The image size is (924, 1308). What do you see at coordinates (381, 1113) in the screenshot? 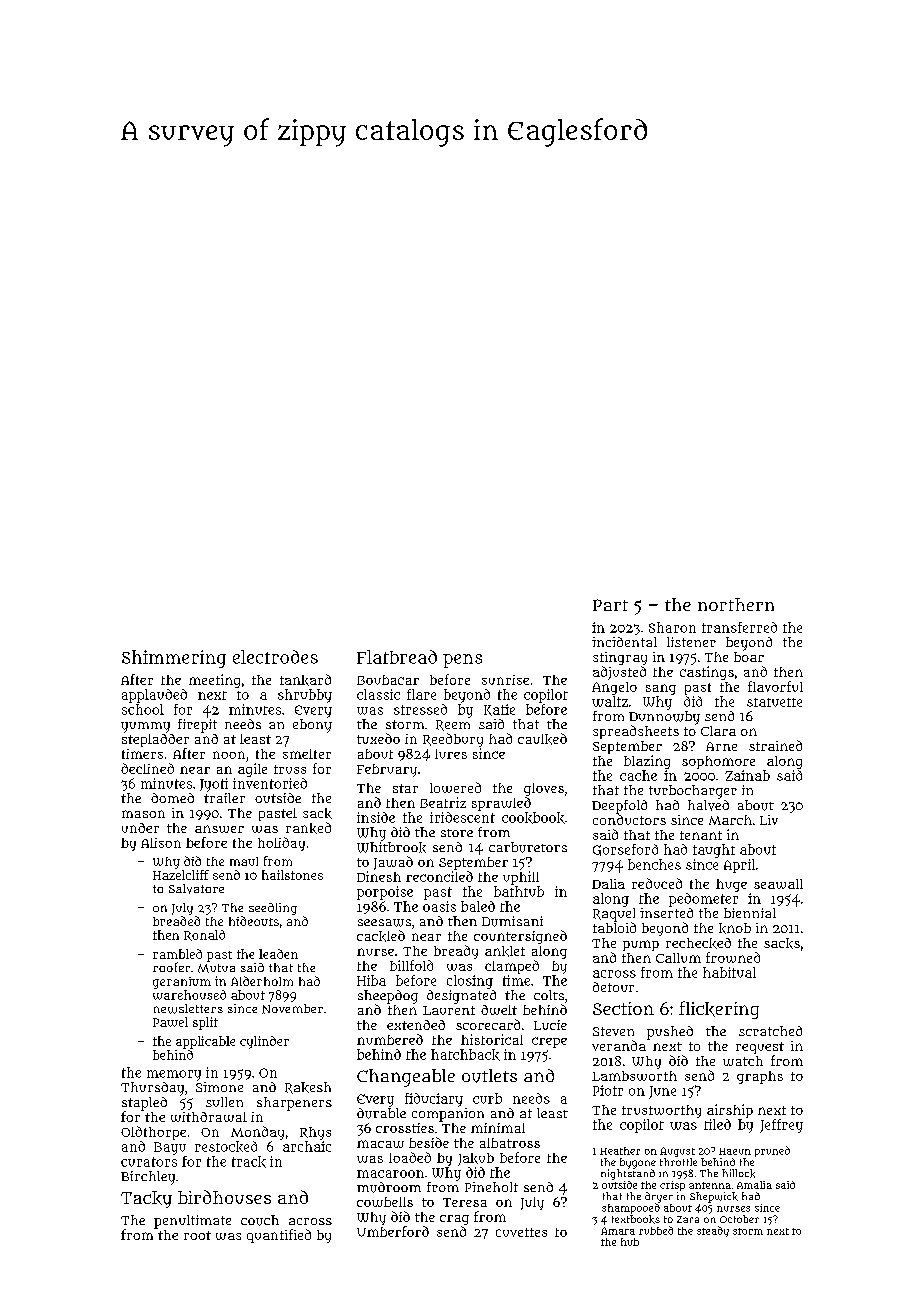
I see `durable` at bounding box center [381, 1113].
